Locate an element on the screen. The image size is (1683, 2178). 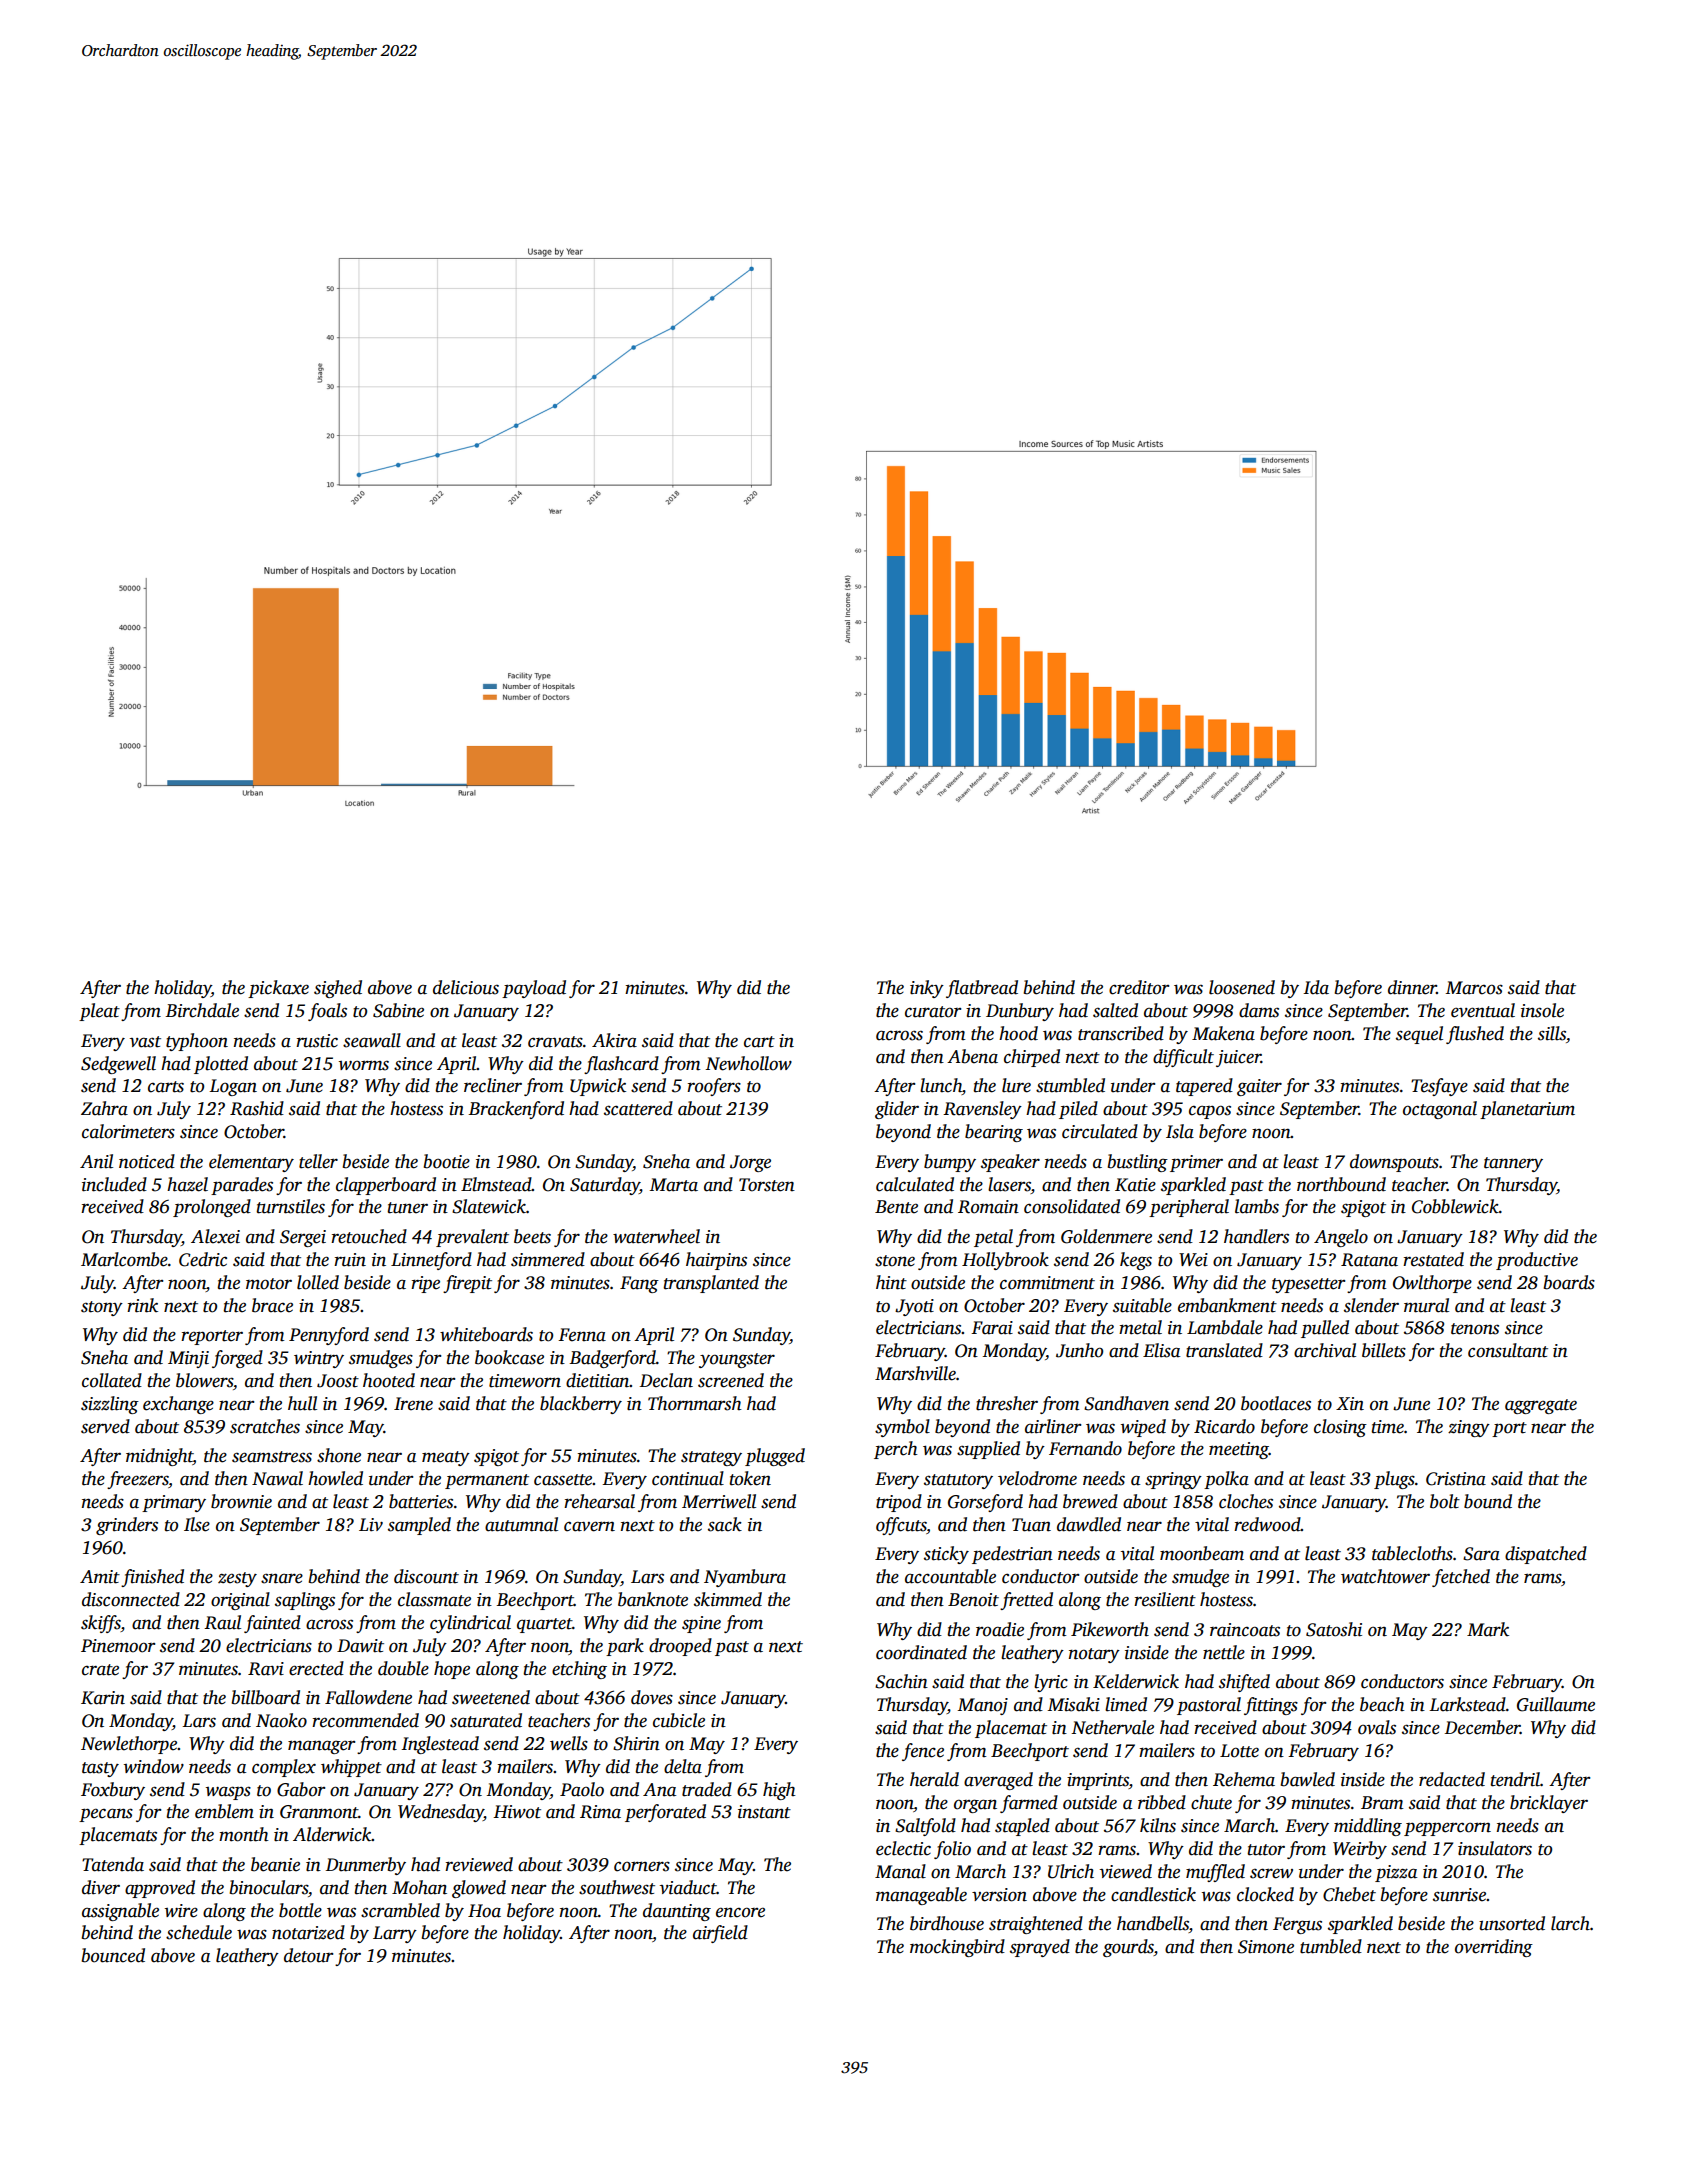
detour is located at coordinates (308, 1955).
